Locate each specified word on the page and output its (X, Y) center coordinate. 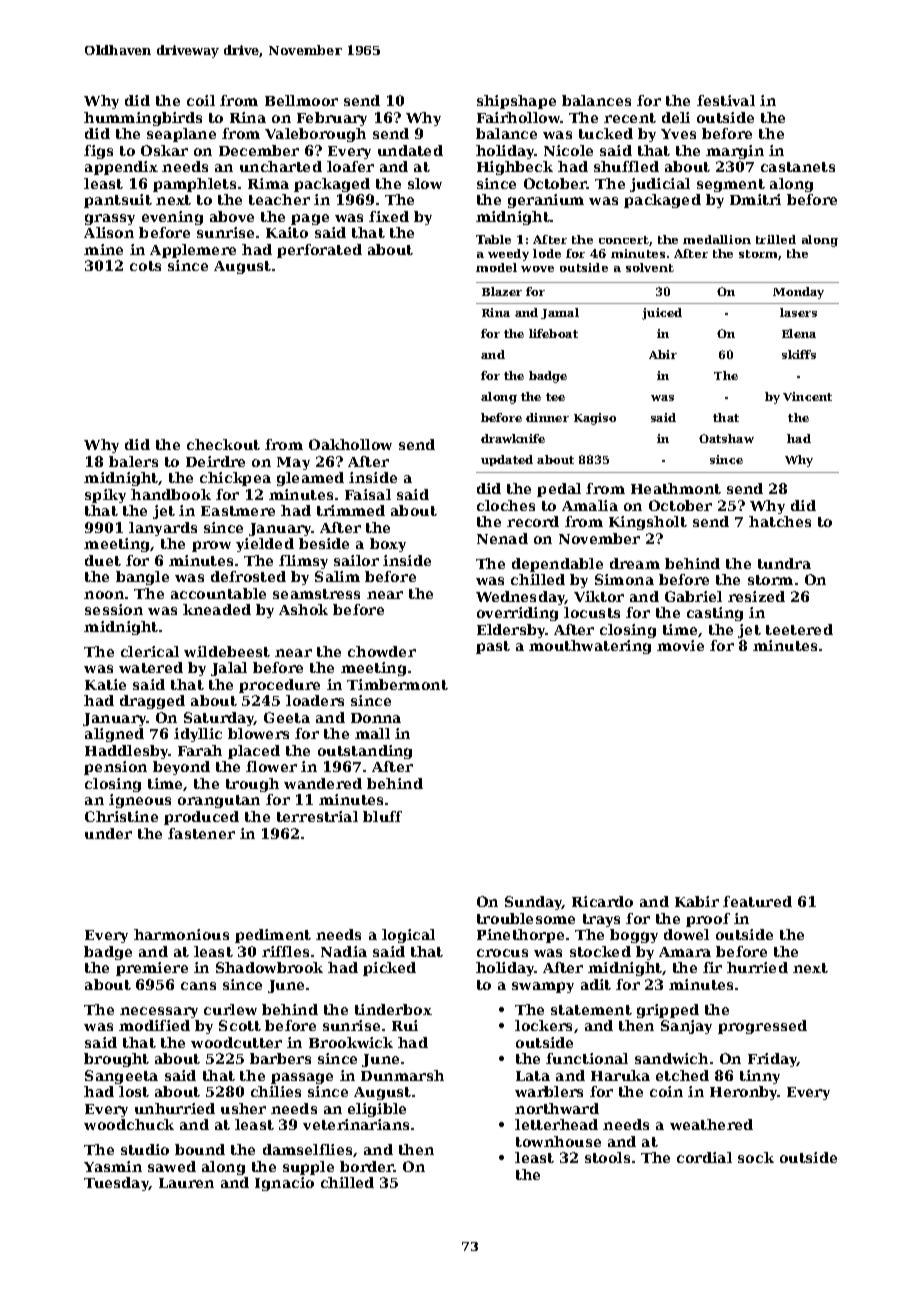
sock (756, 1157)
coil (201, 100)
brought (116, 1060)
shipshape (516, 102)
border (367, 1166)
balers (133, 461)
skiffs (799, 354)
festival (726, 100)
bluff (382, 816)
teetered (799, 629)
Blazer (502, 291)
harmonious (181, 934)
